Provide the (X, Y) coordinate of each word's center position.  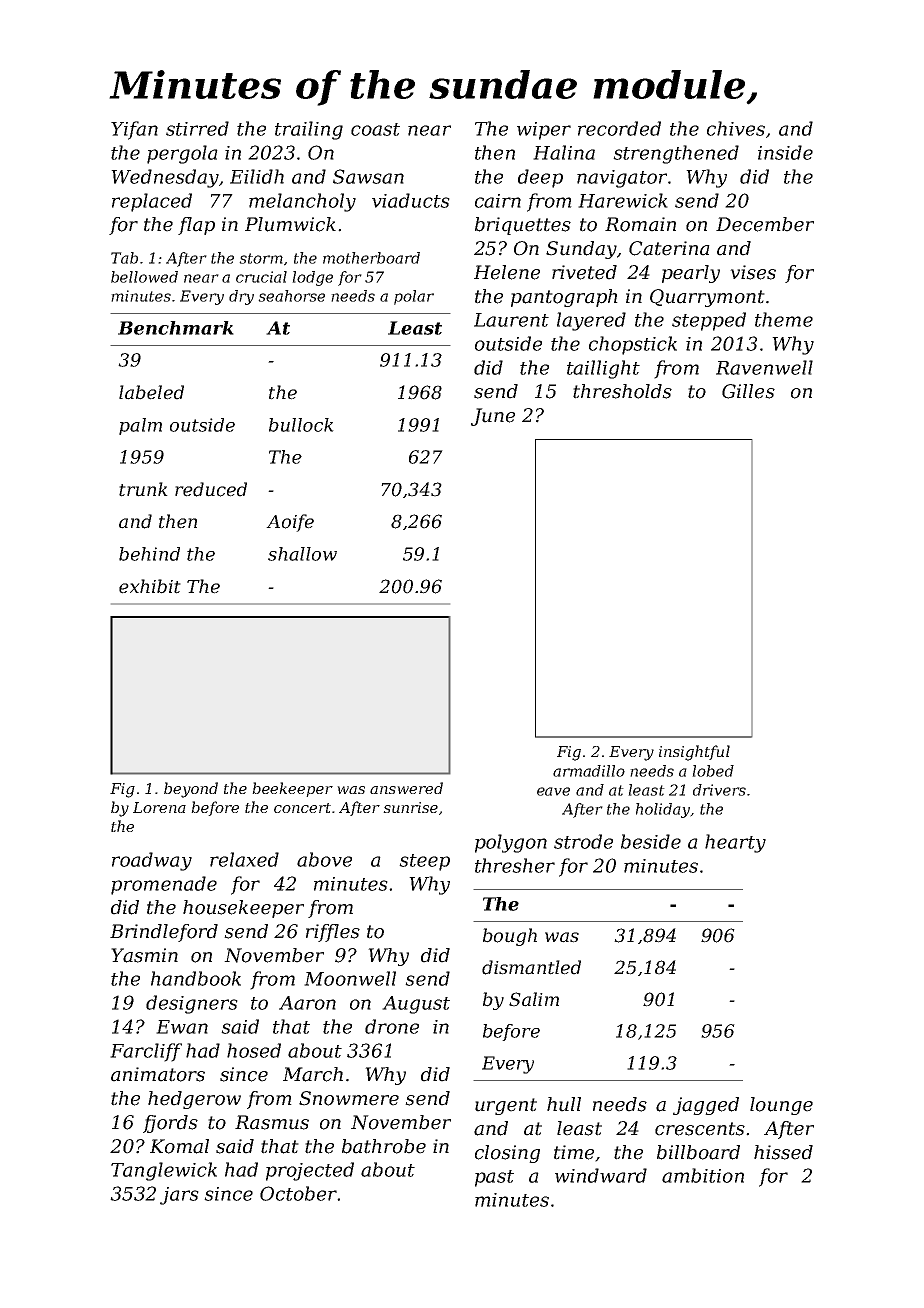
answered (406, 788)
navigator (622, 179)
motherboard (371, 258)
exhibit (150, 586)
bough (510, 937)
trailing (309, 130)
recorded (619, 128)
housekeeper (243, 909)
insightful (694, 753)
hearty (735, 843)
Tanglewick (164, 1171)
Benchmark (176, 328)
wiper (544, 131)
